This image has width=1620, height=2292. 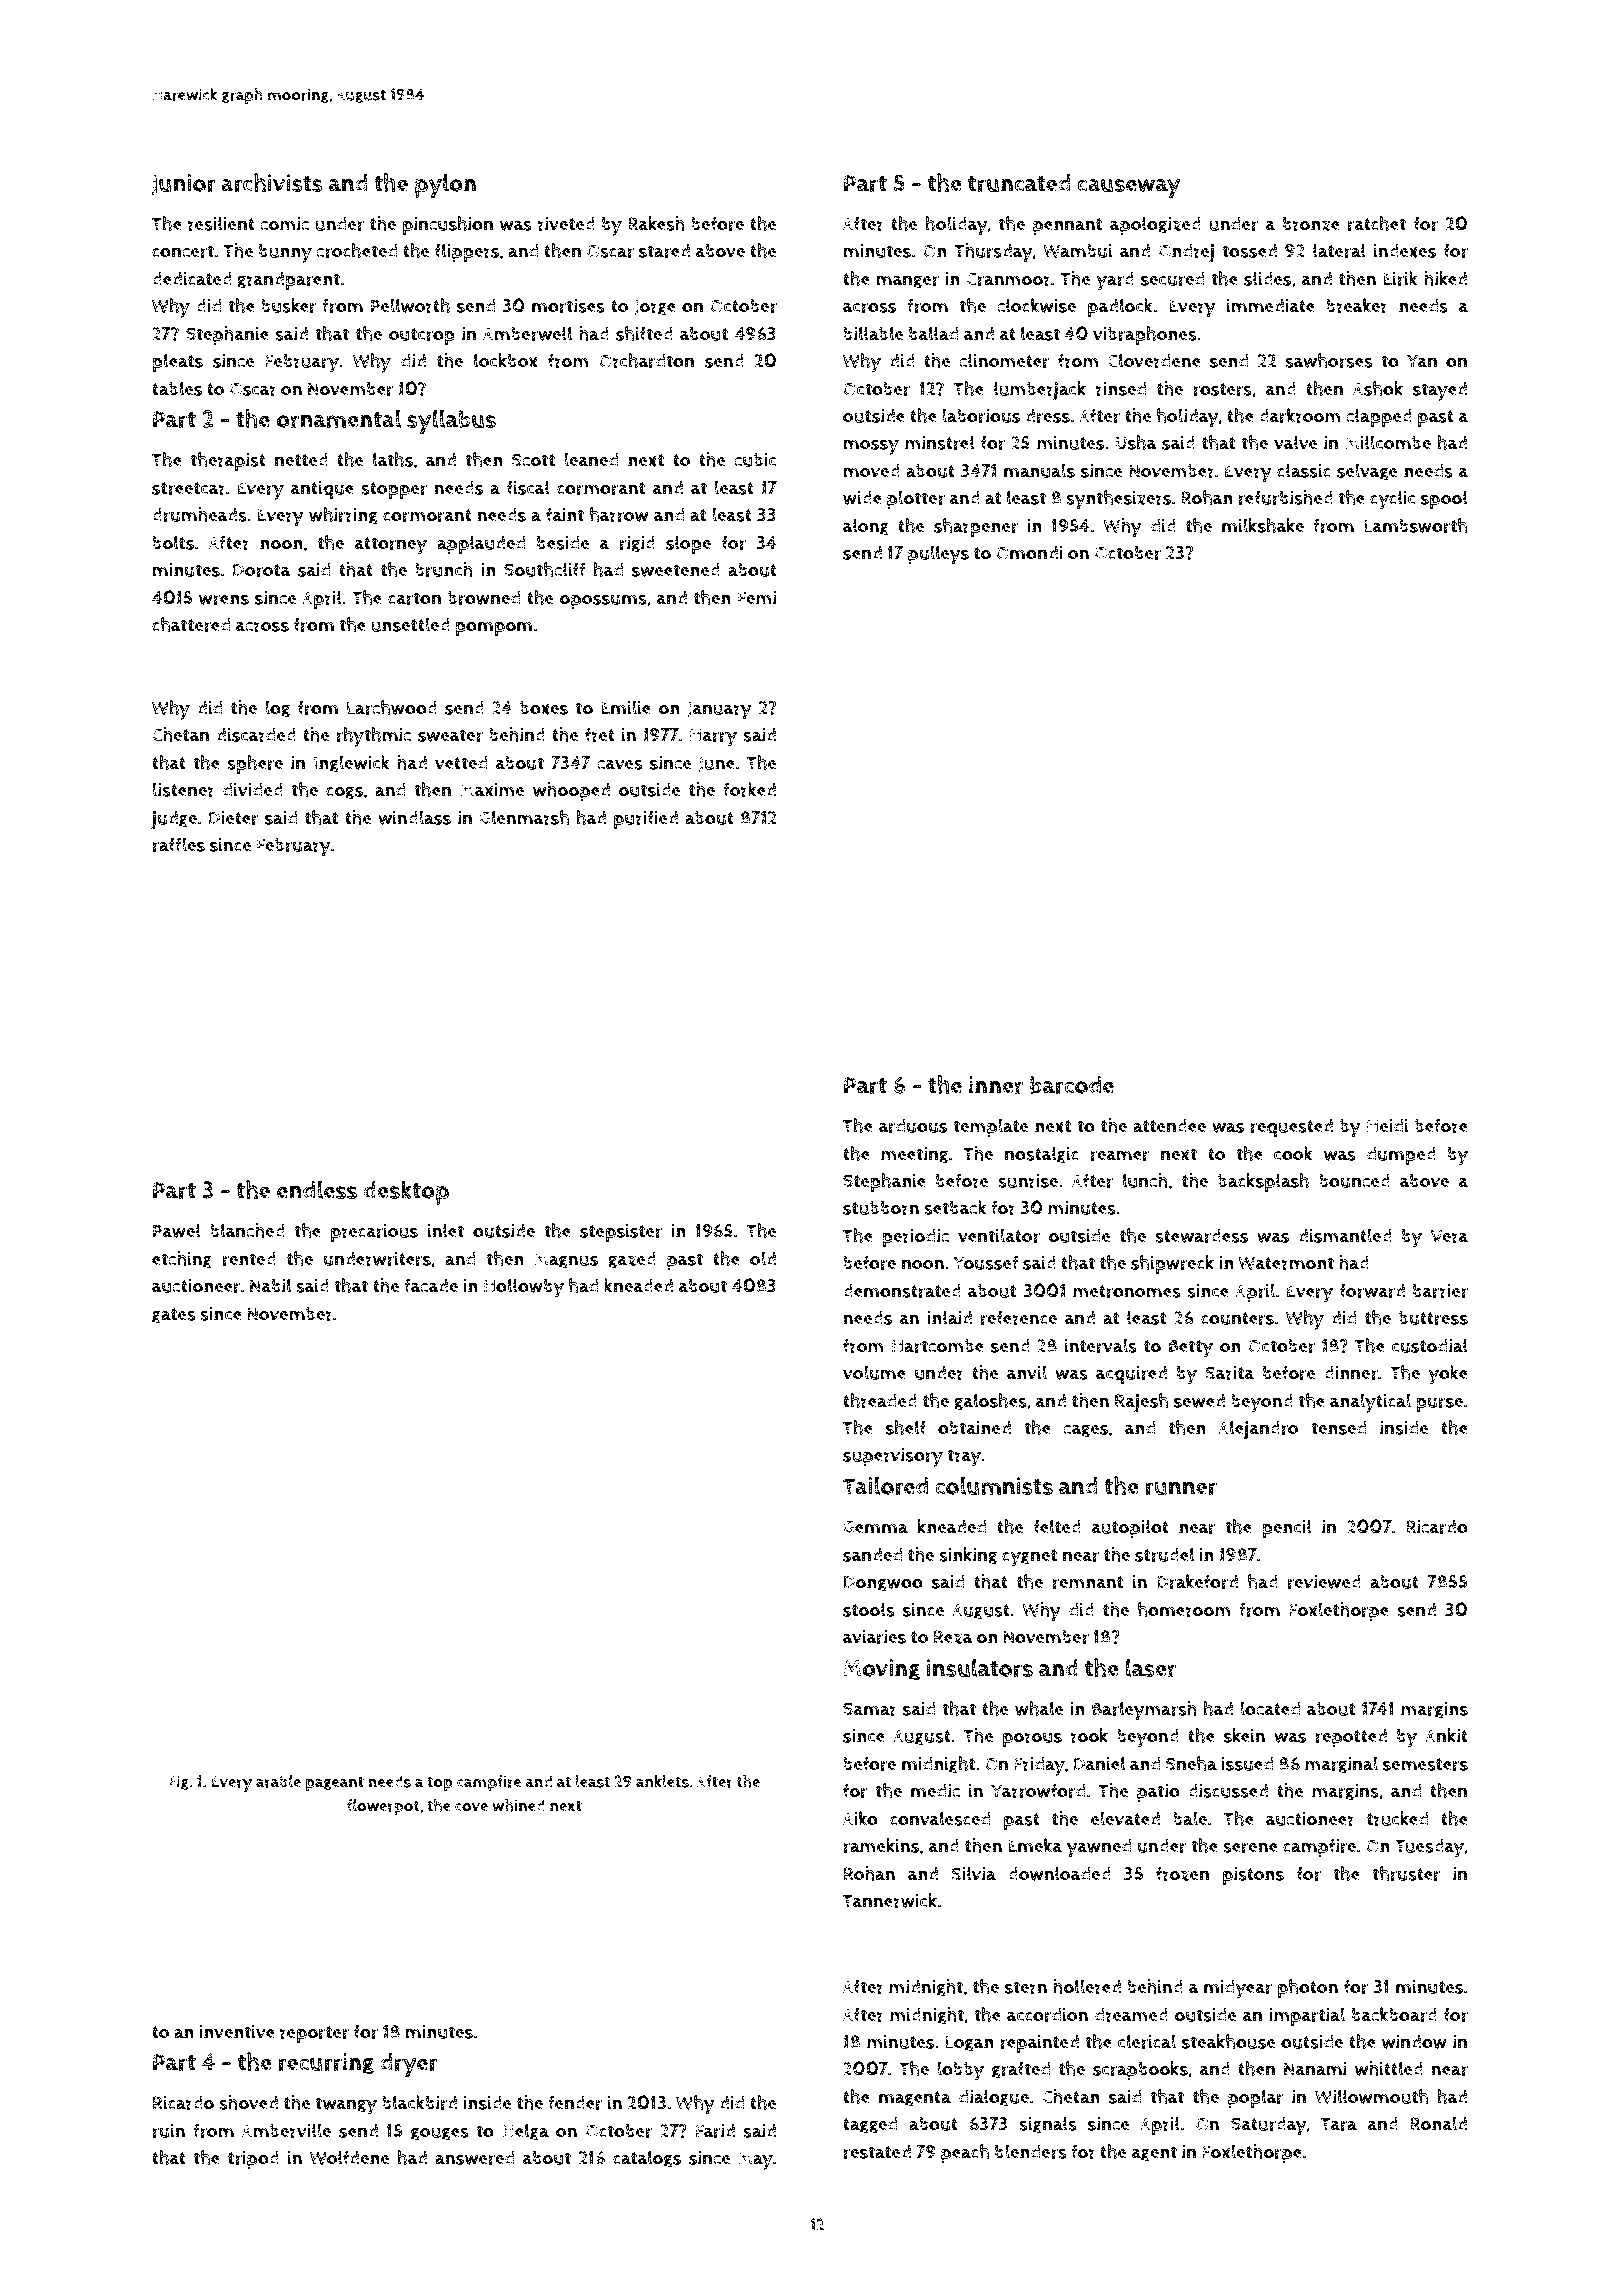 I want to click on gates, so click(x=174, y=1316).
